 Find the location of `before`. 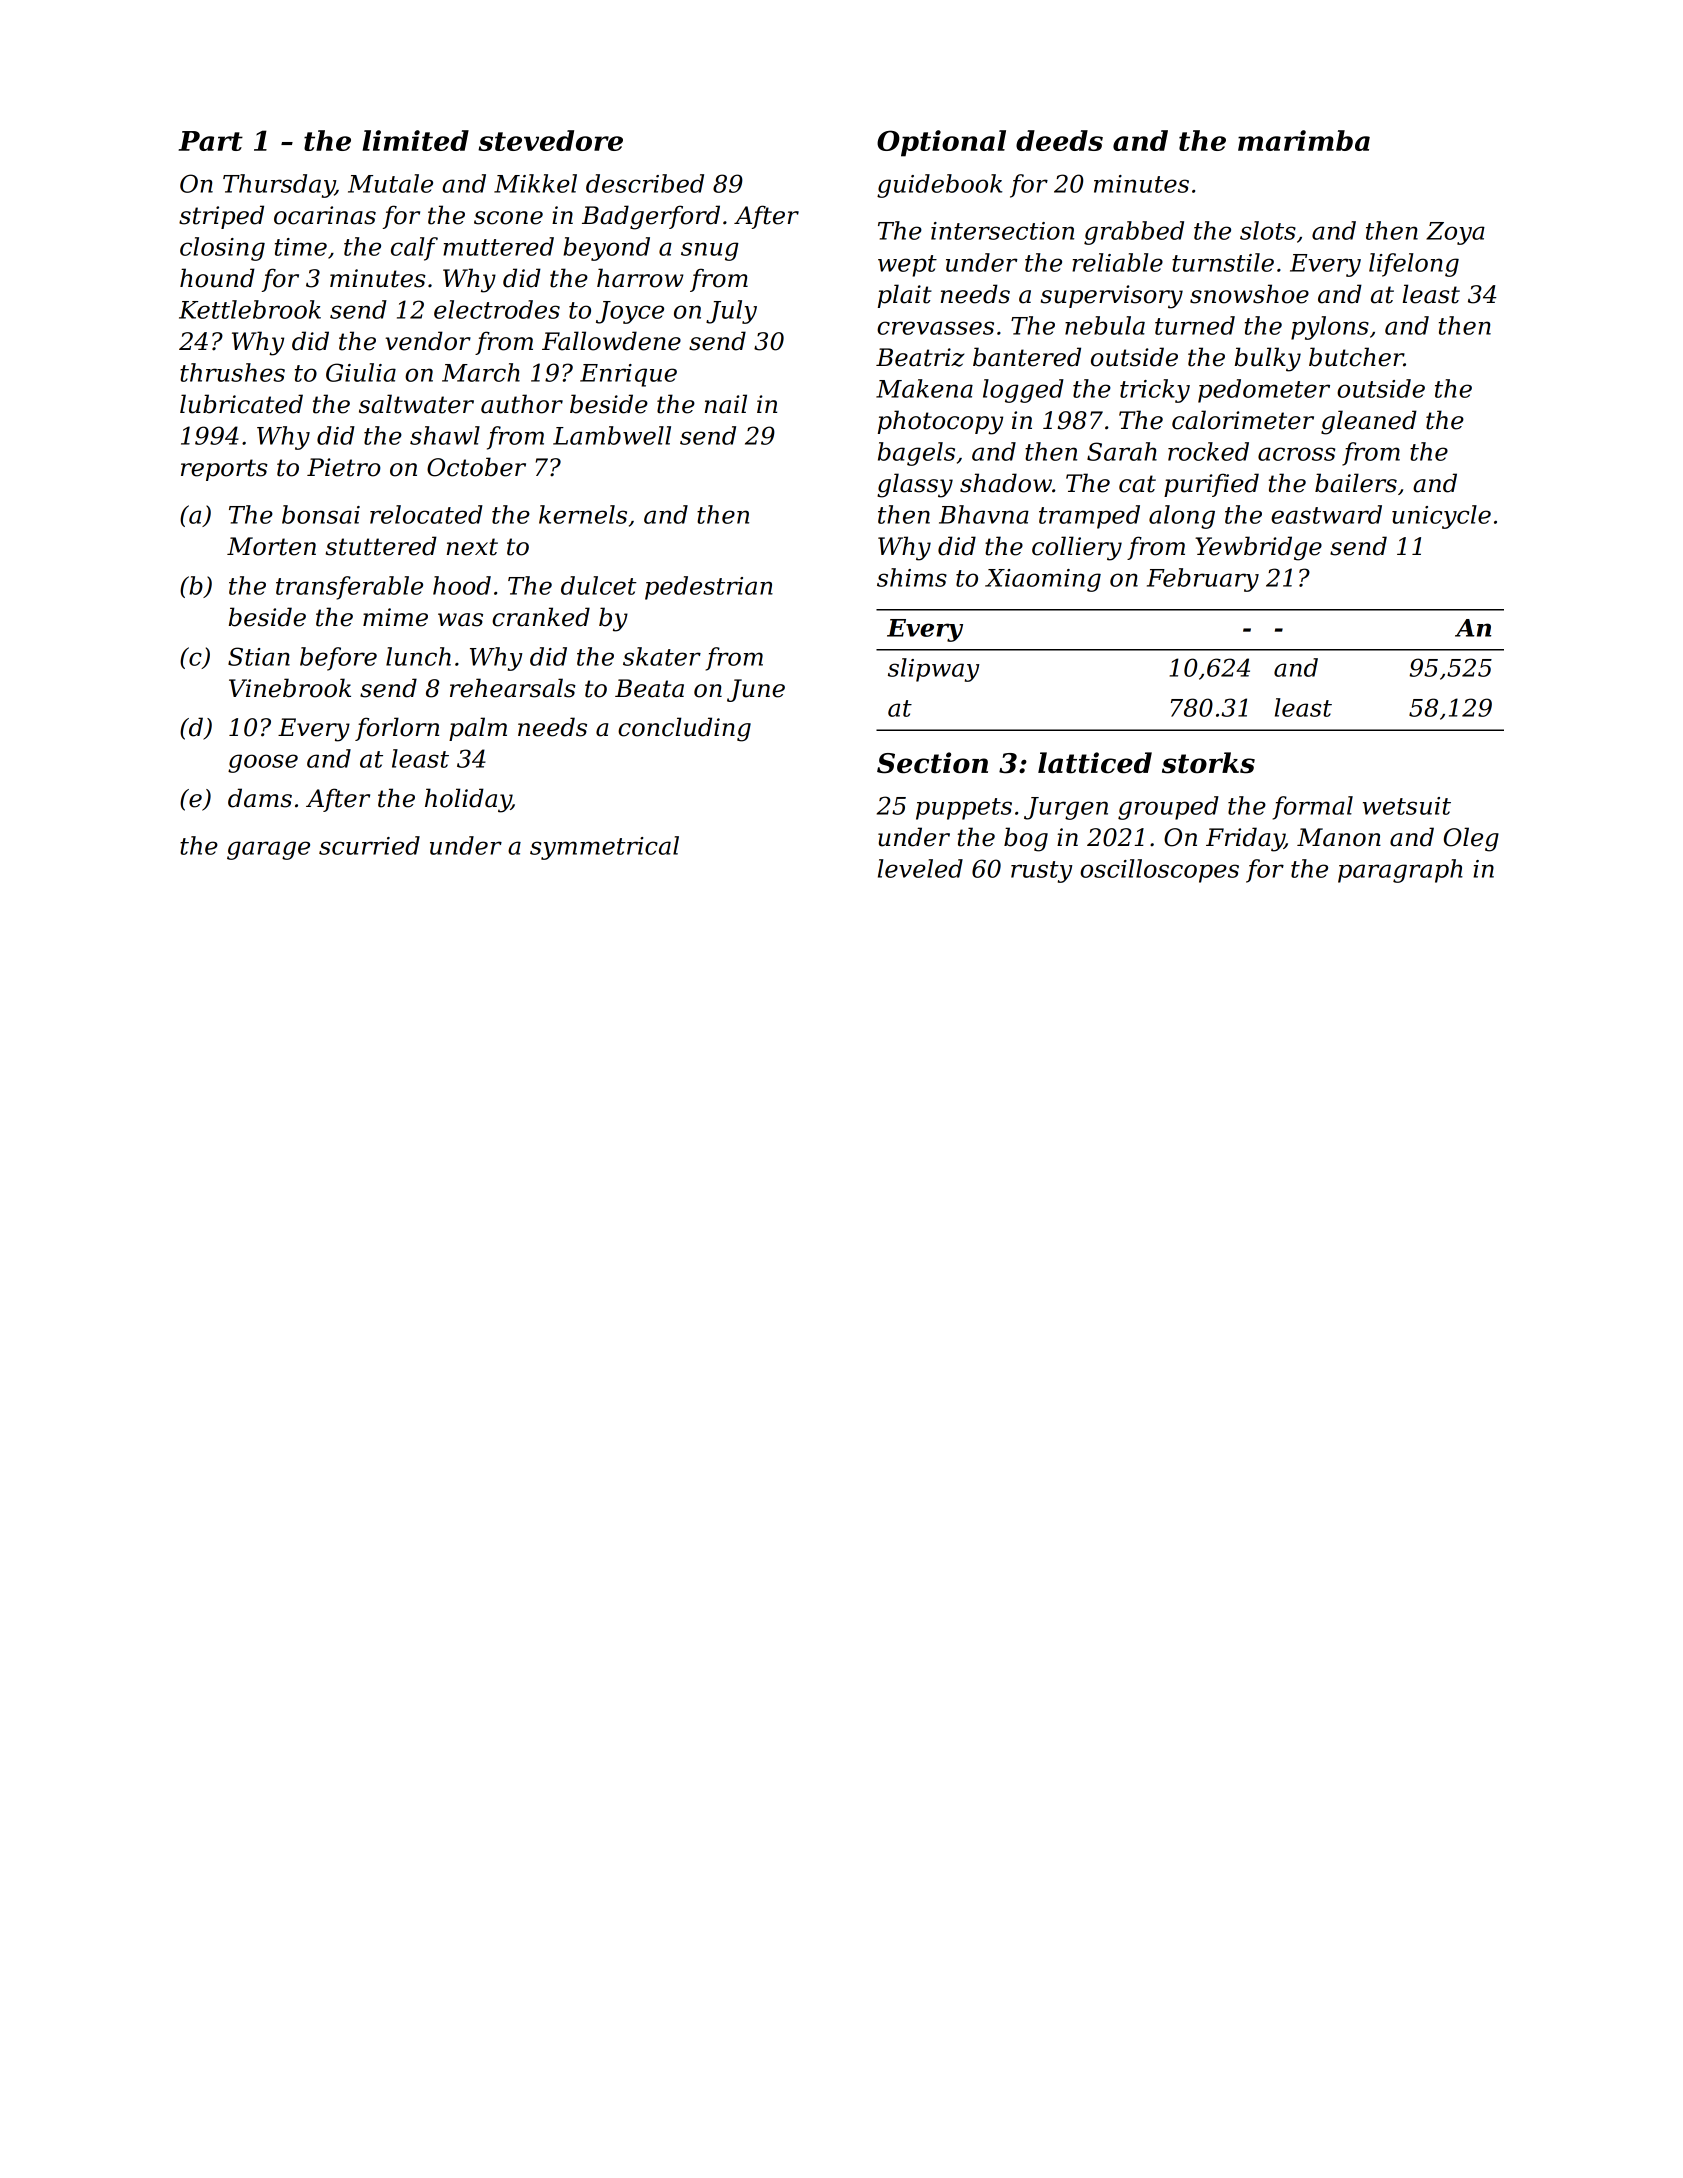

before is located at coordinates (338, 659).
